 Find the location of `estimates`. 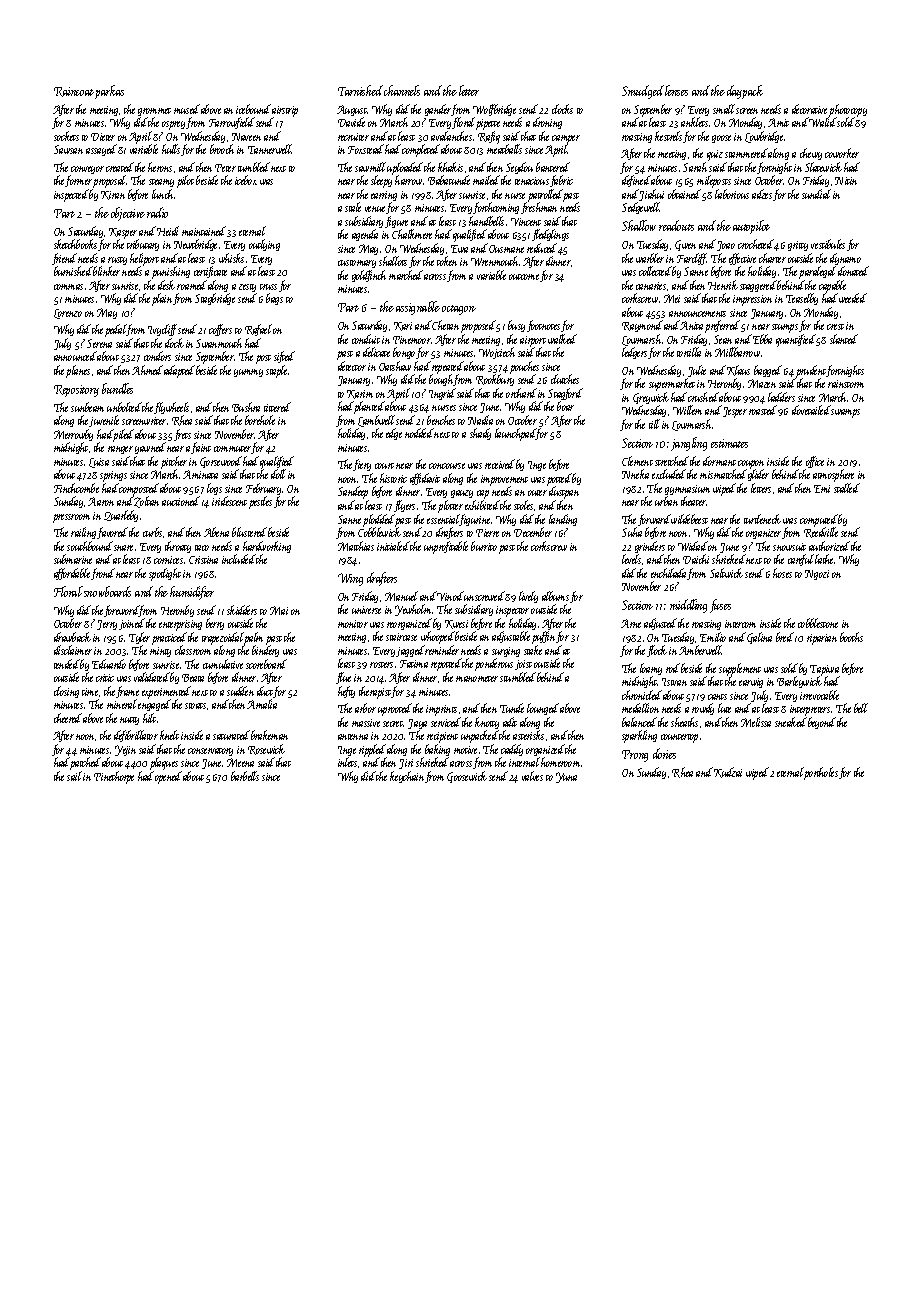

estimates is located at coordinates (729, 443).
